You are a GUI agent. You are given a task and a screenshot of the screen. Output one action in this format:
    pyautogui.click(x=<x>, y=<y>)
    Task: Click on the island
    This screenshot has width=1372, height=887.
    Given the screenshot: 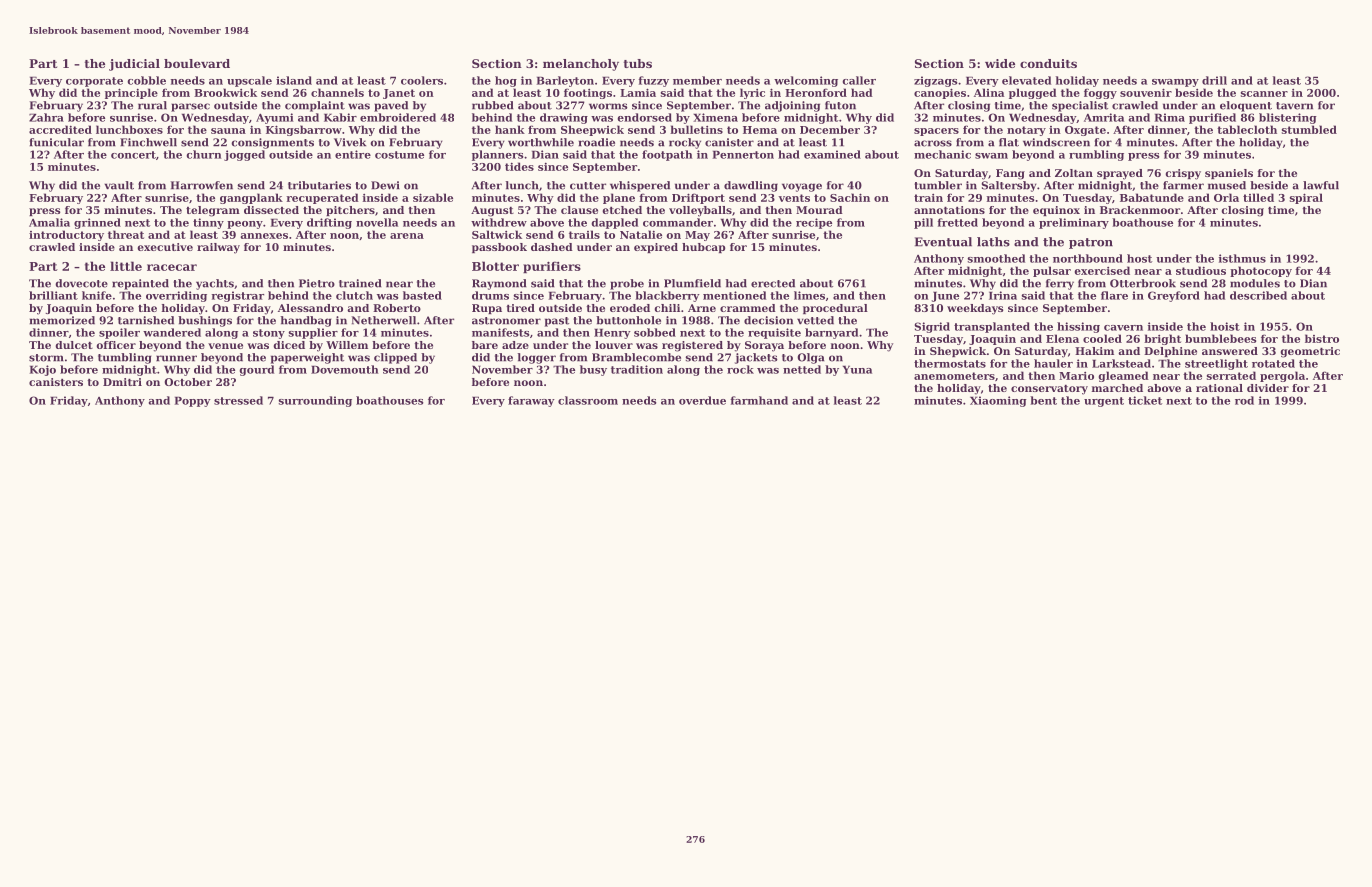 What is the action you would take?
    pyautogui.click(x=294, y=80)
